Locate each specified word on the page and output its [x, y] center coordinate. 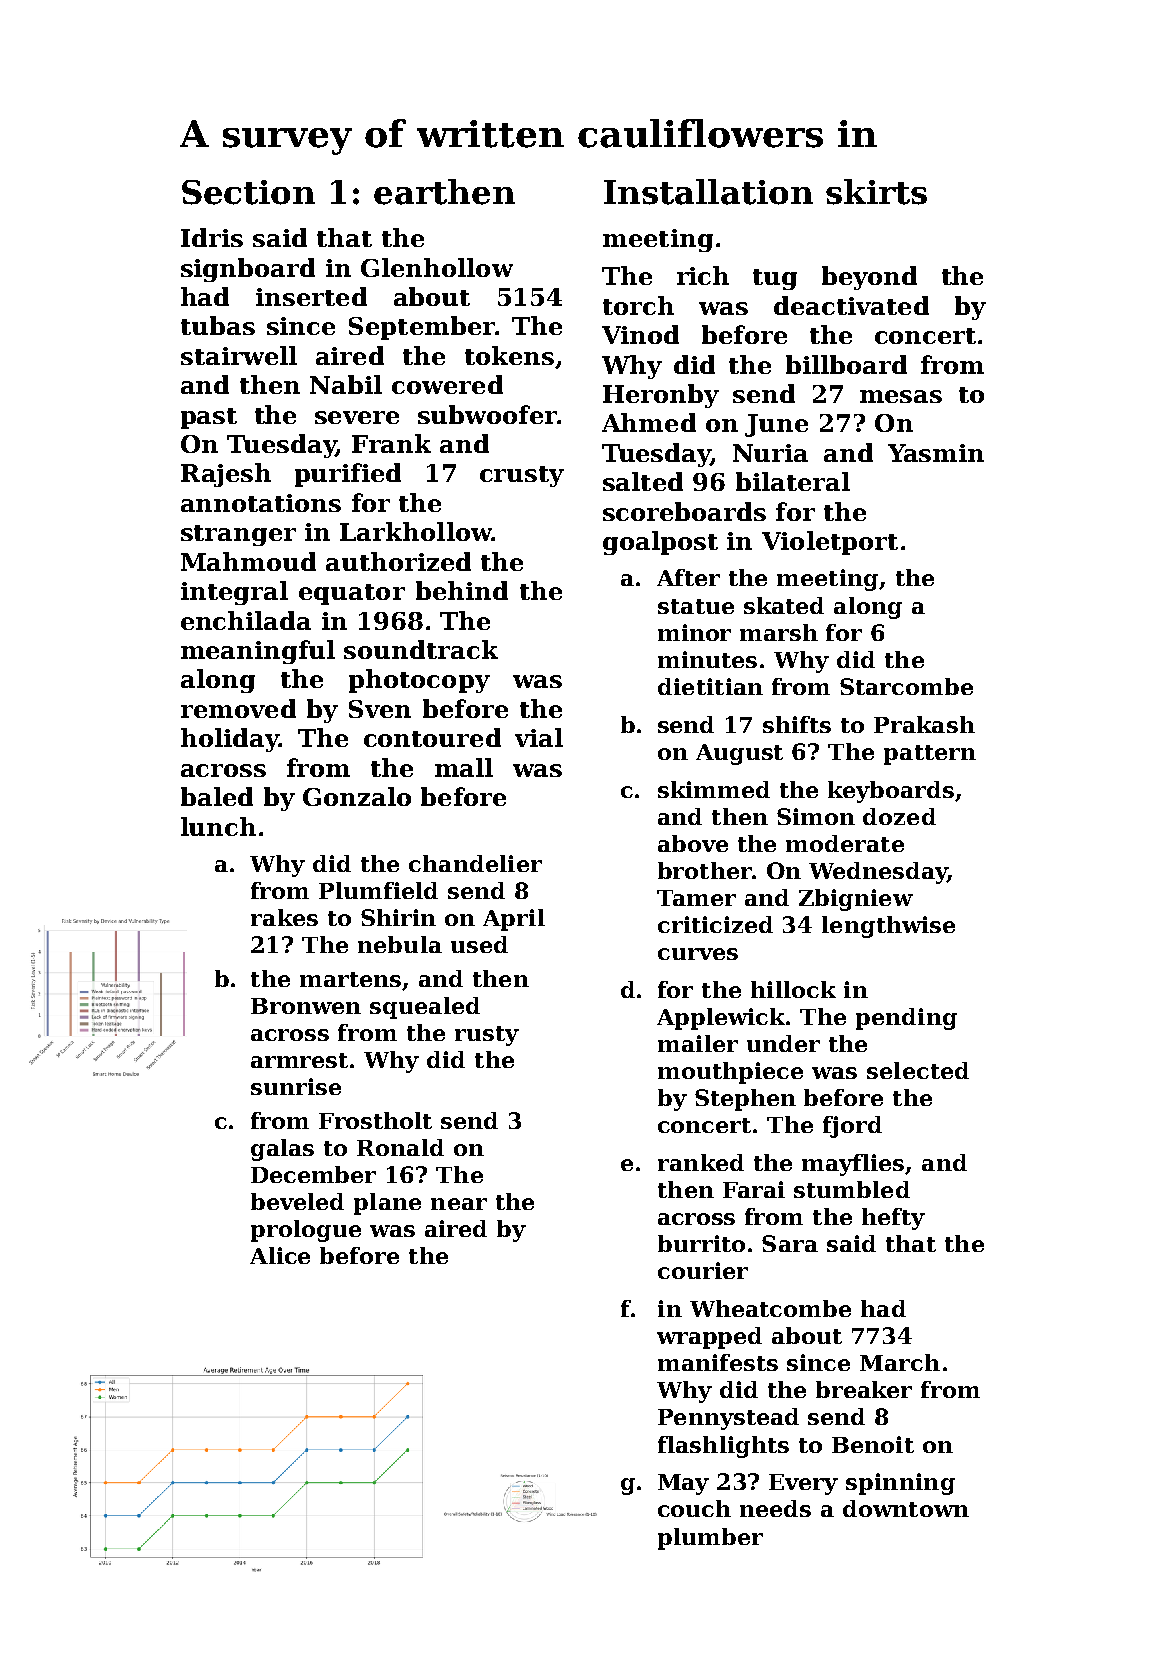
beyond [869, 278]
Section [248, 192]
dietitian [710, 686]
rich [703, 275]
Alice [280, 1255]
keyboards [891, 792]
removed [238, 708]
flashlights [723, 1447]
